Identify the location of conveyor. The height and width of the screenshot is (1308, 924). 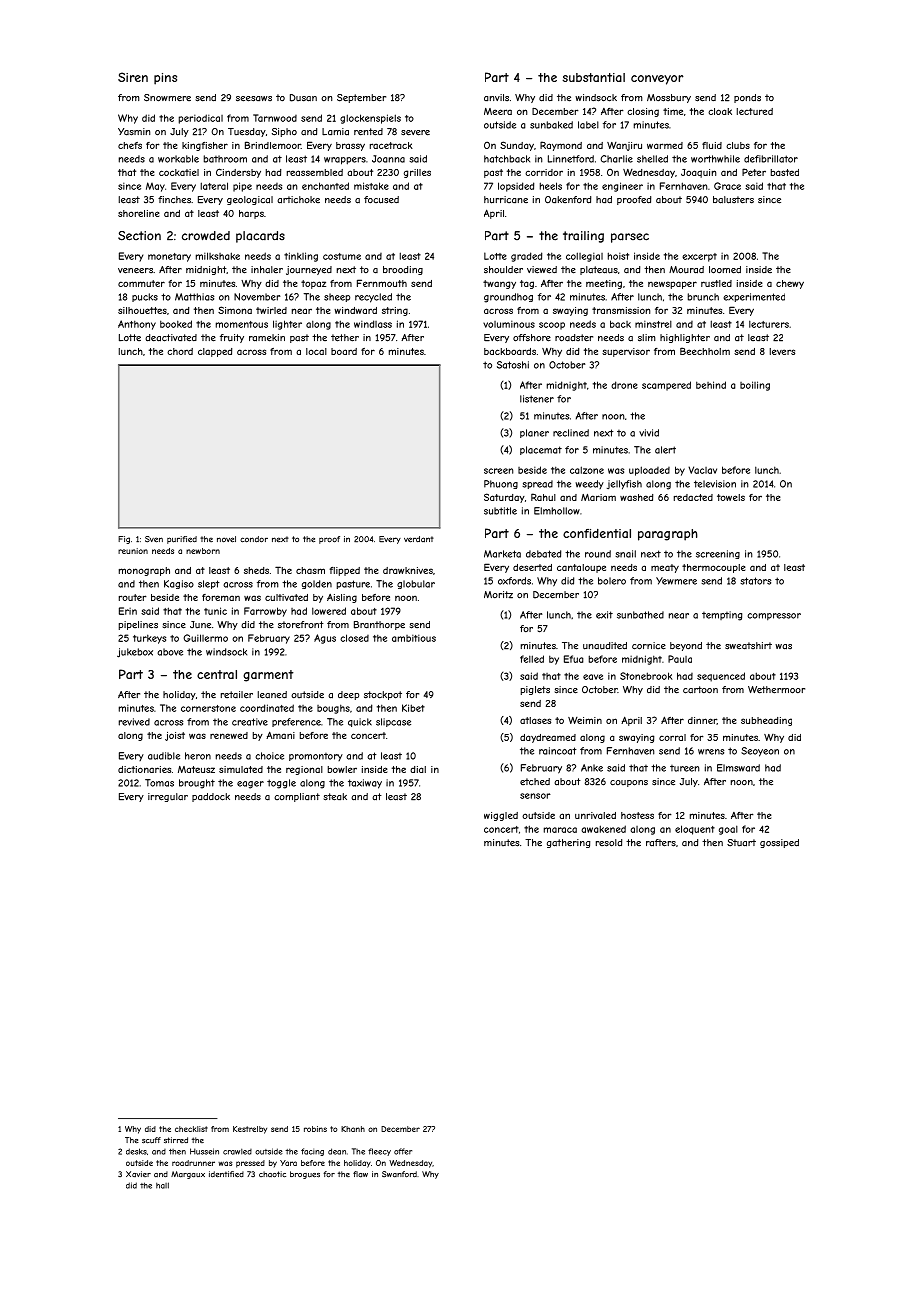
(657, 80).
